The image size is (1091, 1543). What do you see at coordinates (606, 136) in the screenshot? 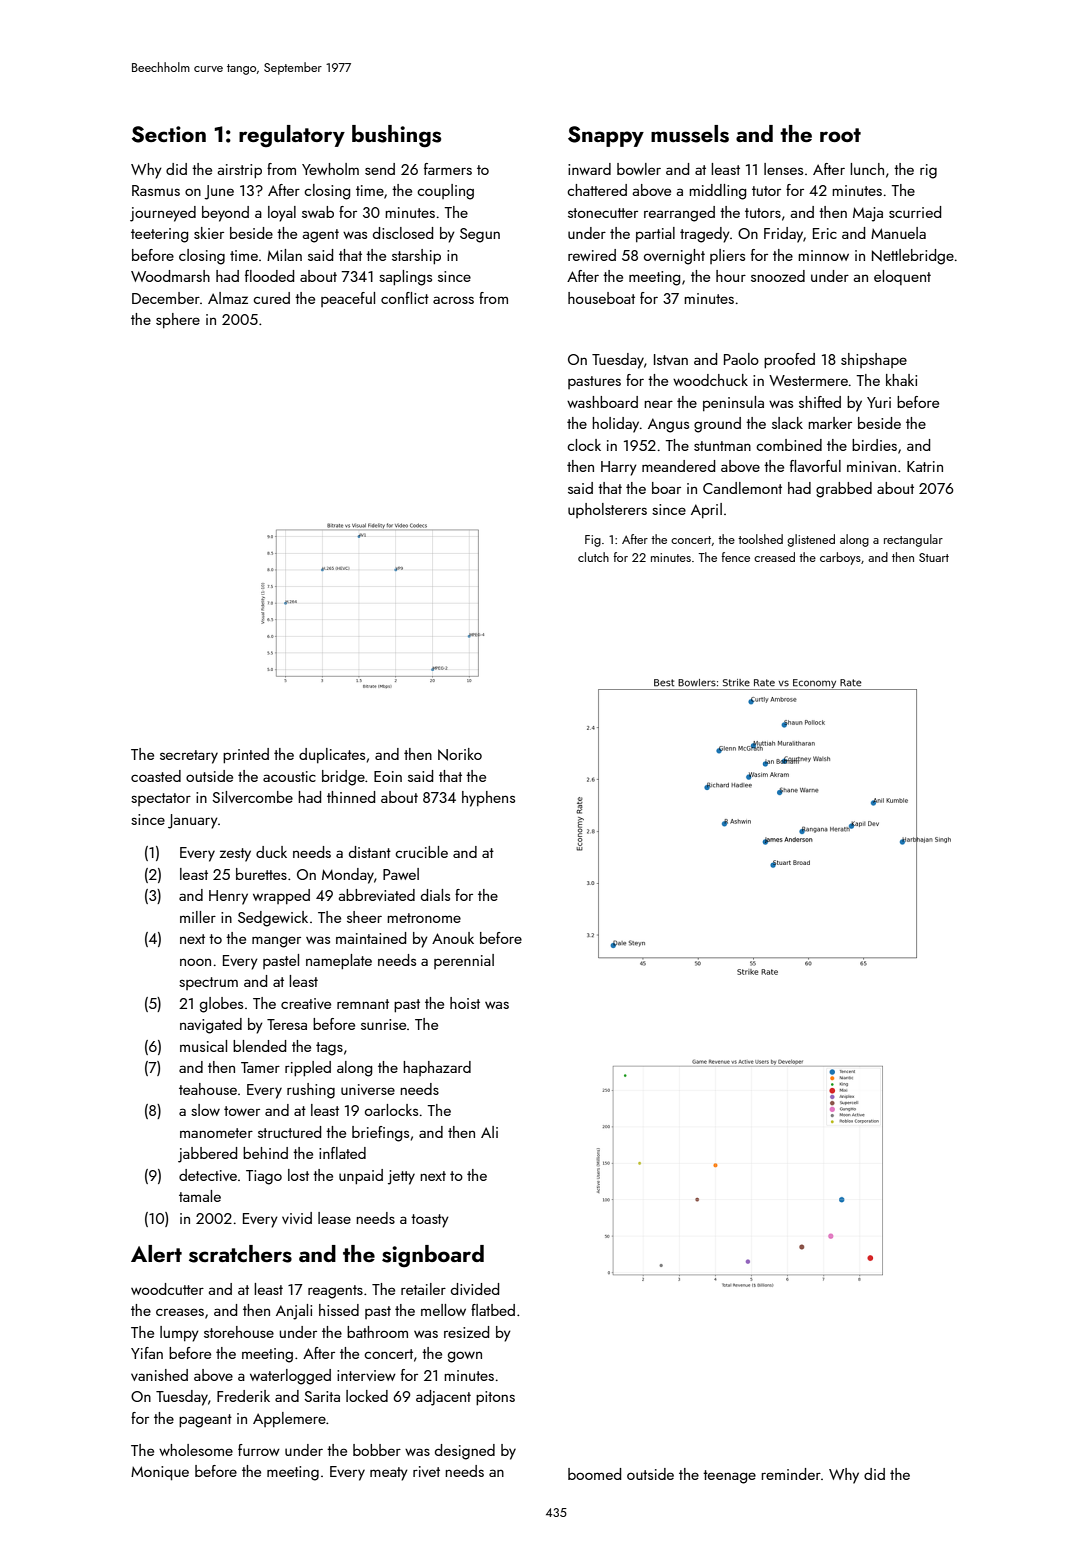
I see `Snappy` at bounding box center [606, 136].
